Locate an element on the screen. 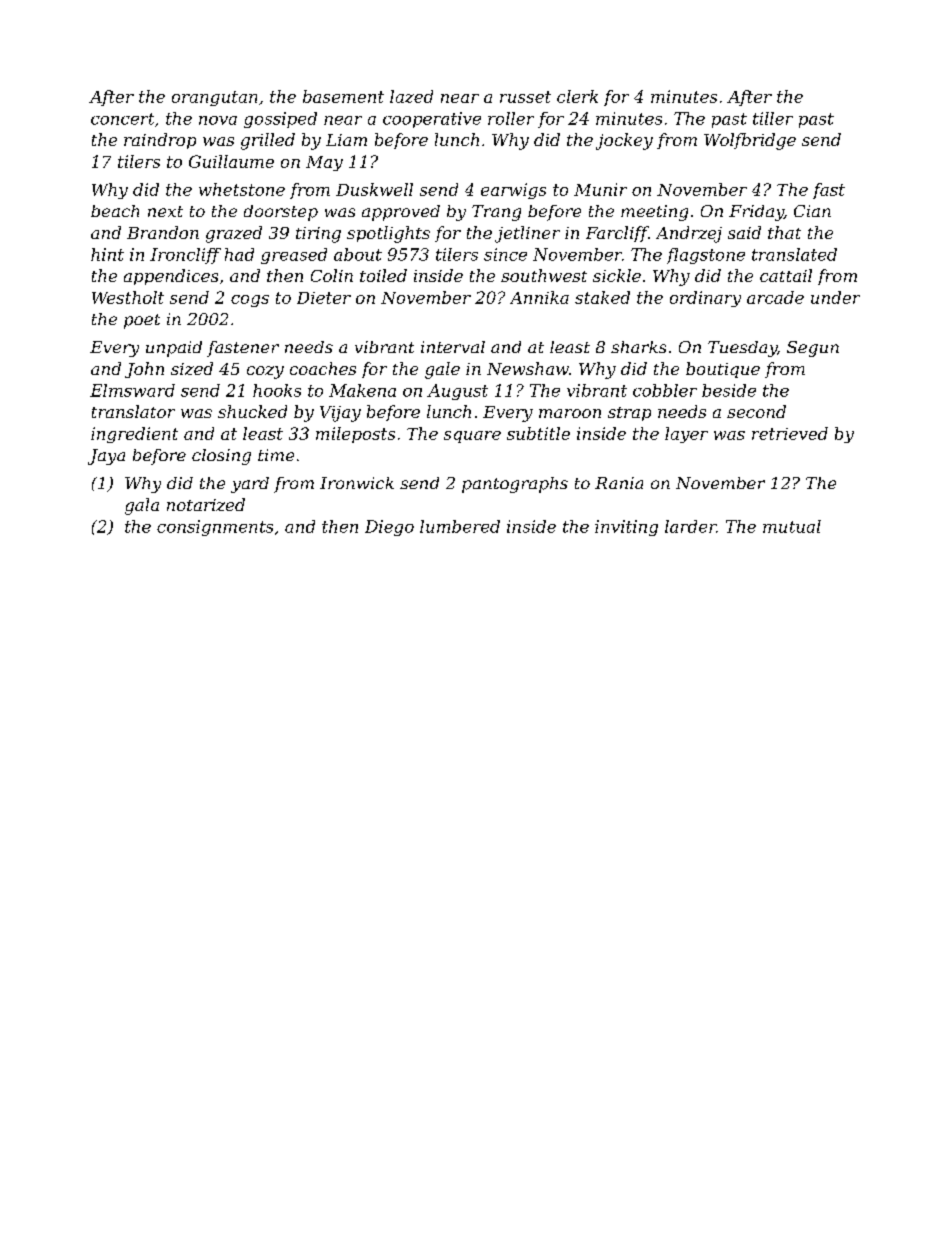 Image resolution: width=952 pixels, height=1233 pixels. concert is located at coordinates (122, 119).
